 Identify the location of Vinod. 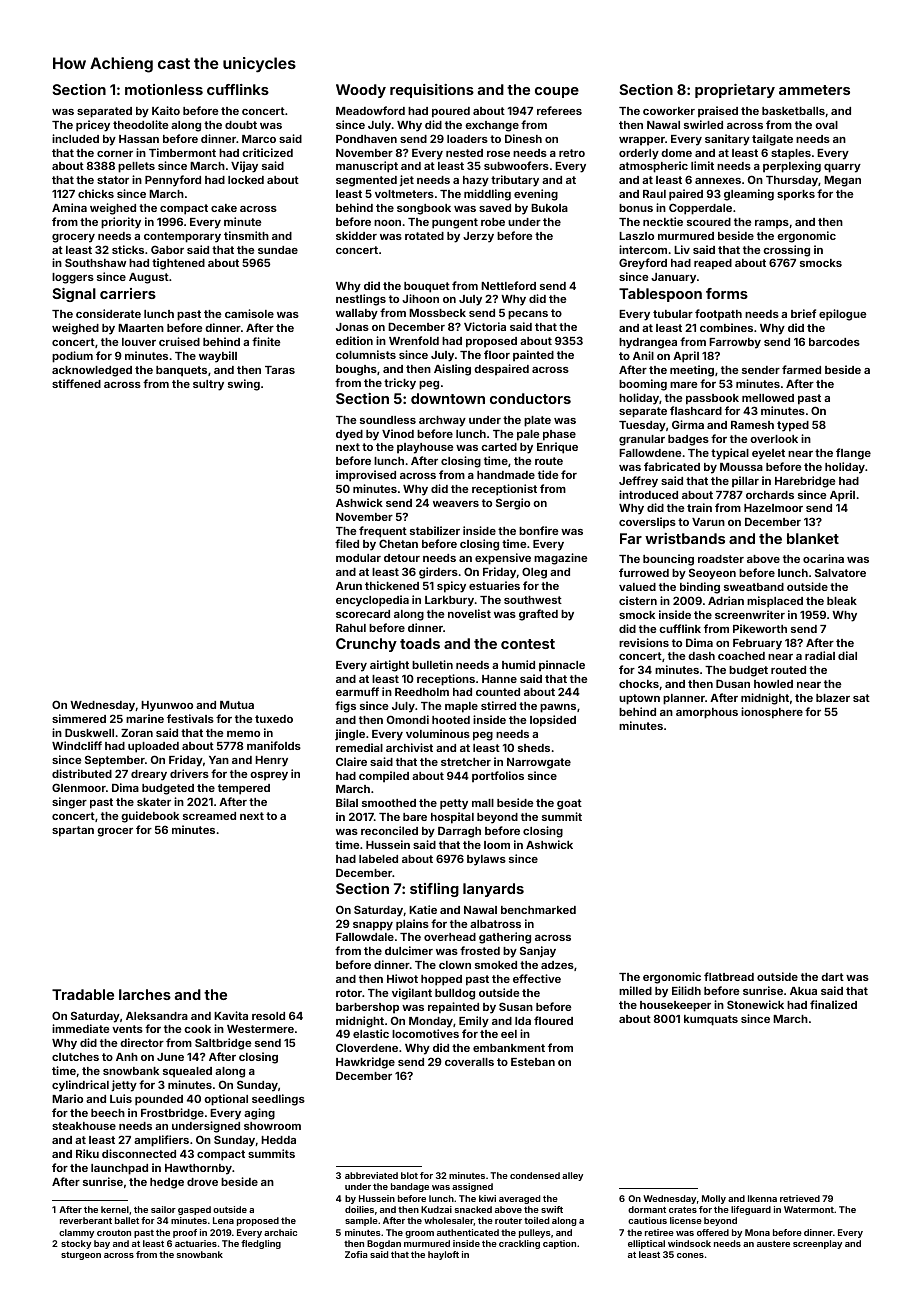
(398, 433).
